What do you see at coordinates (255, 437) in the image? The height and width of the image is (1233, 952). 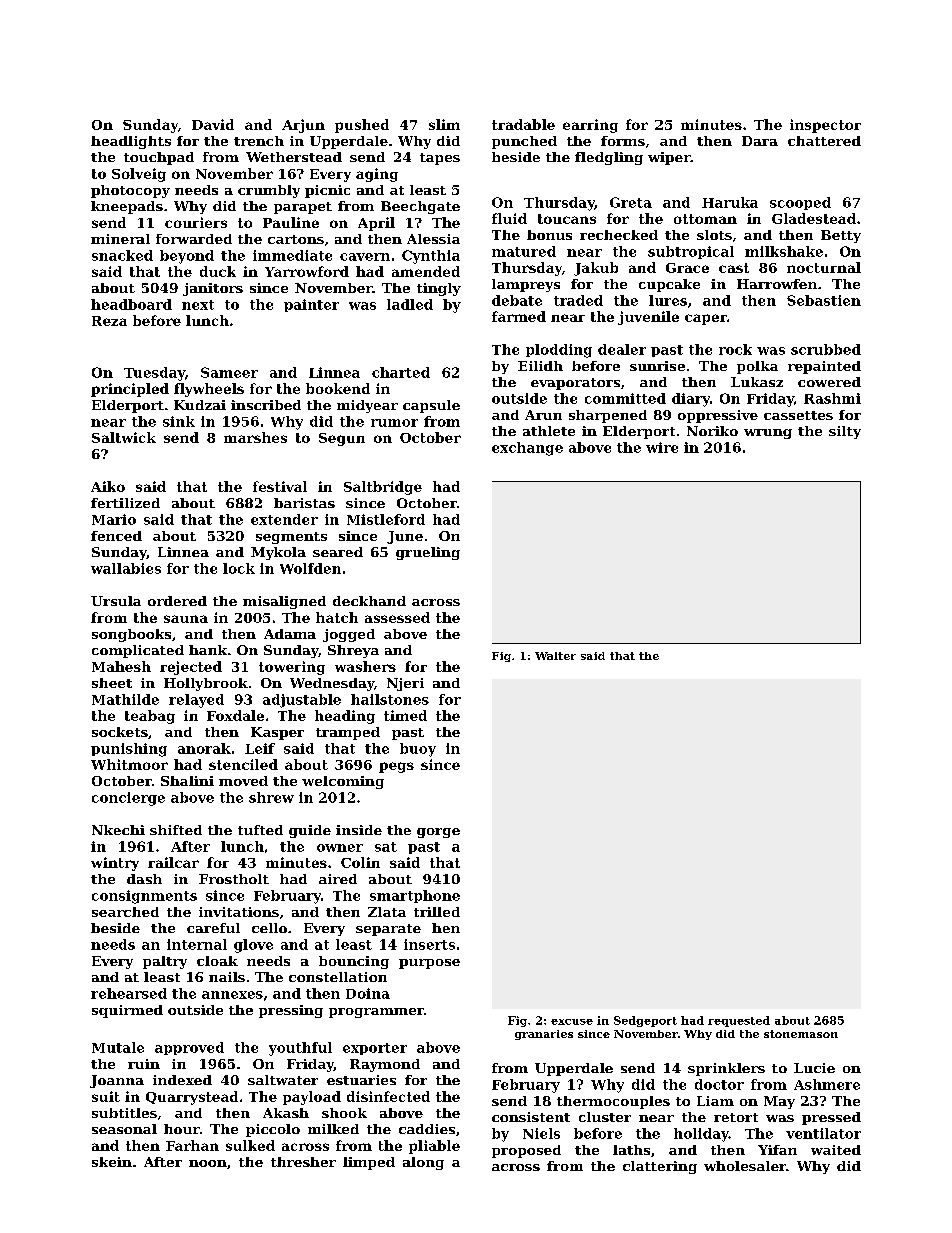 I see `marshes` at bounding box center [255, 437].
